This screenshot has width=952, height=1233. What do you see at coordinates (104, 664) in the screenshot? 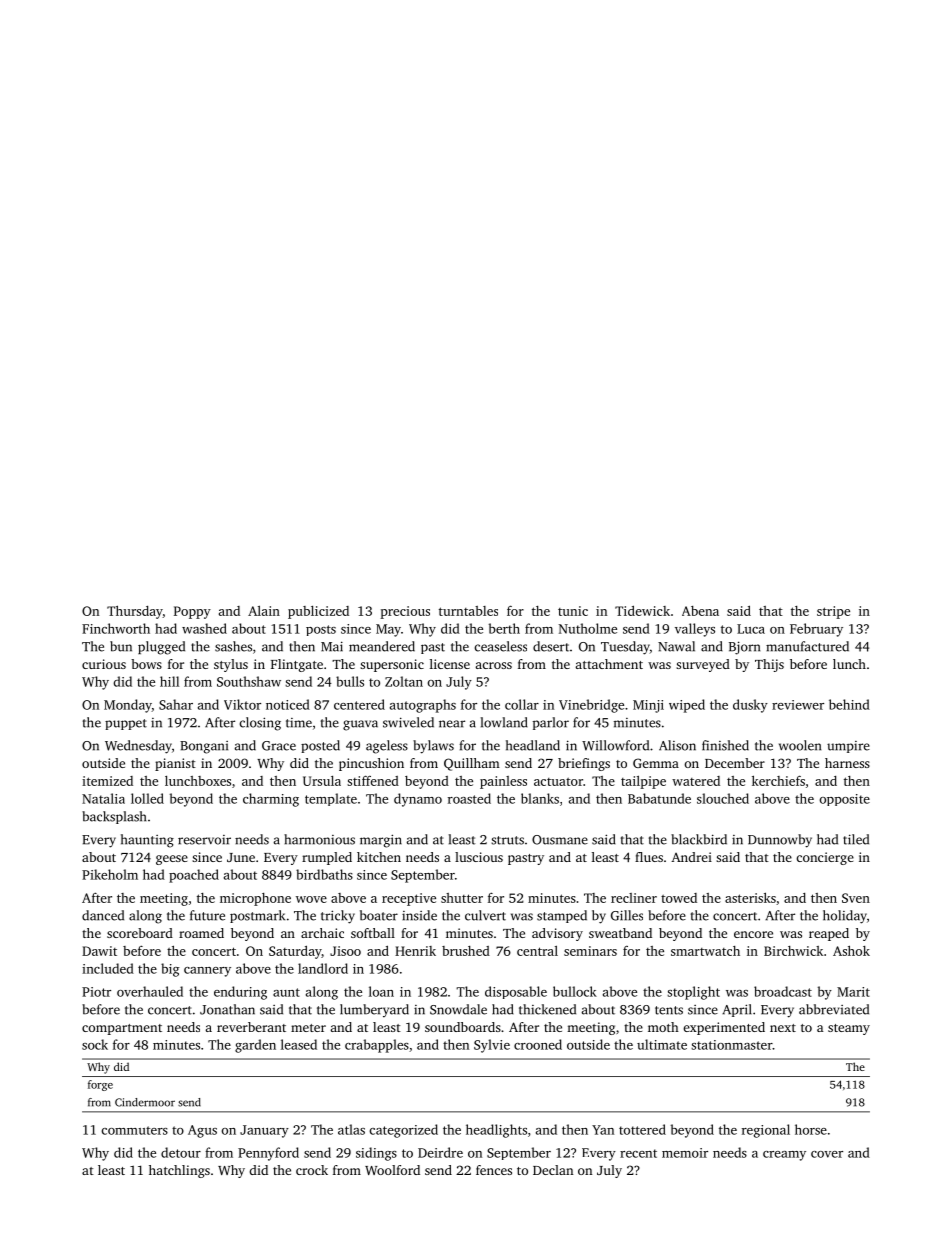
I see `curious` at bounding box center [104, 664].
